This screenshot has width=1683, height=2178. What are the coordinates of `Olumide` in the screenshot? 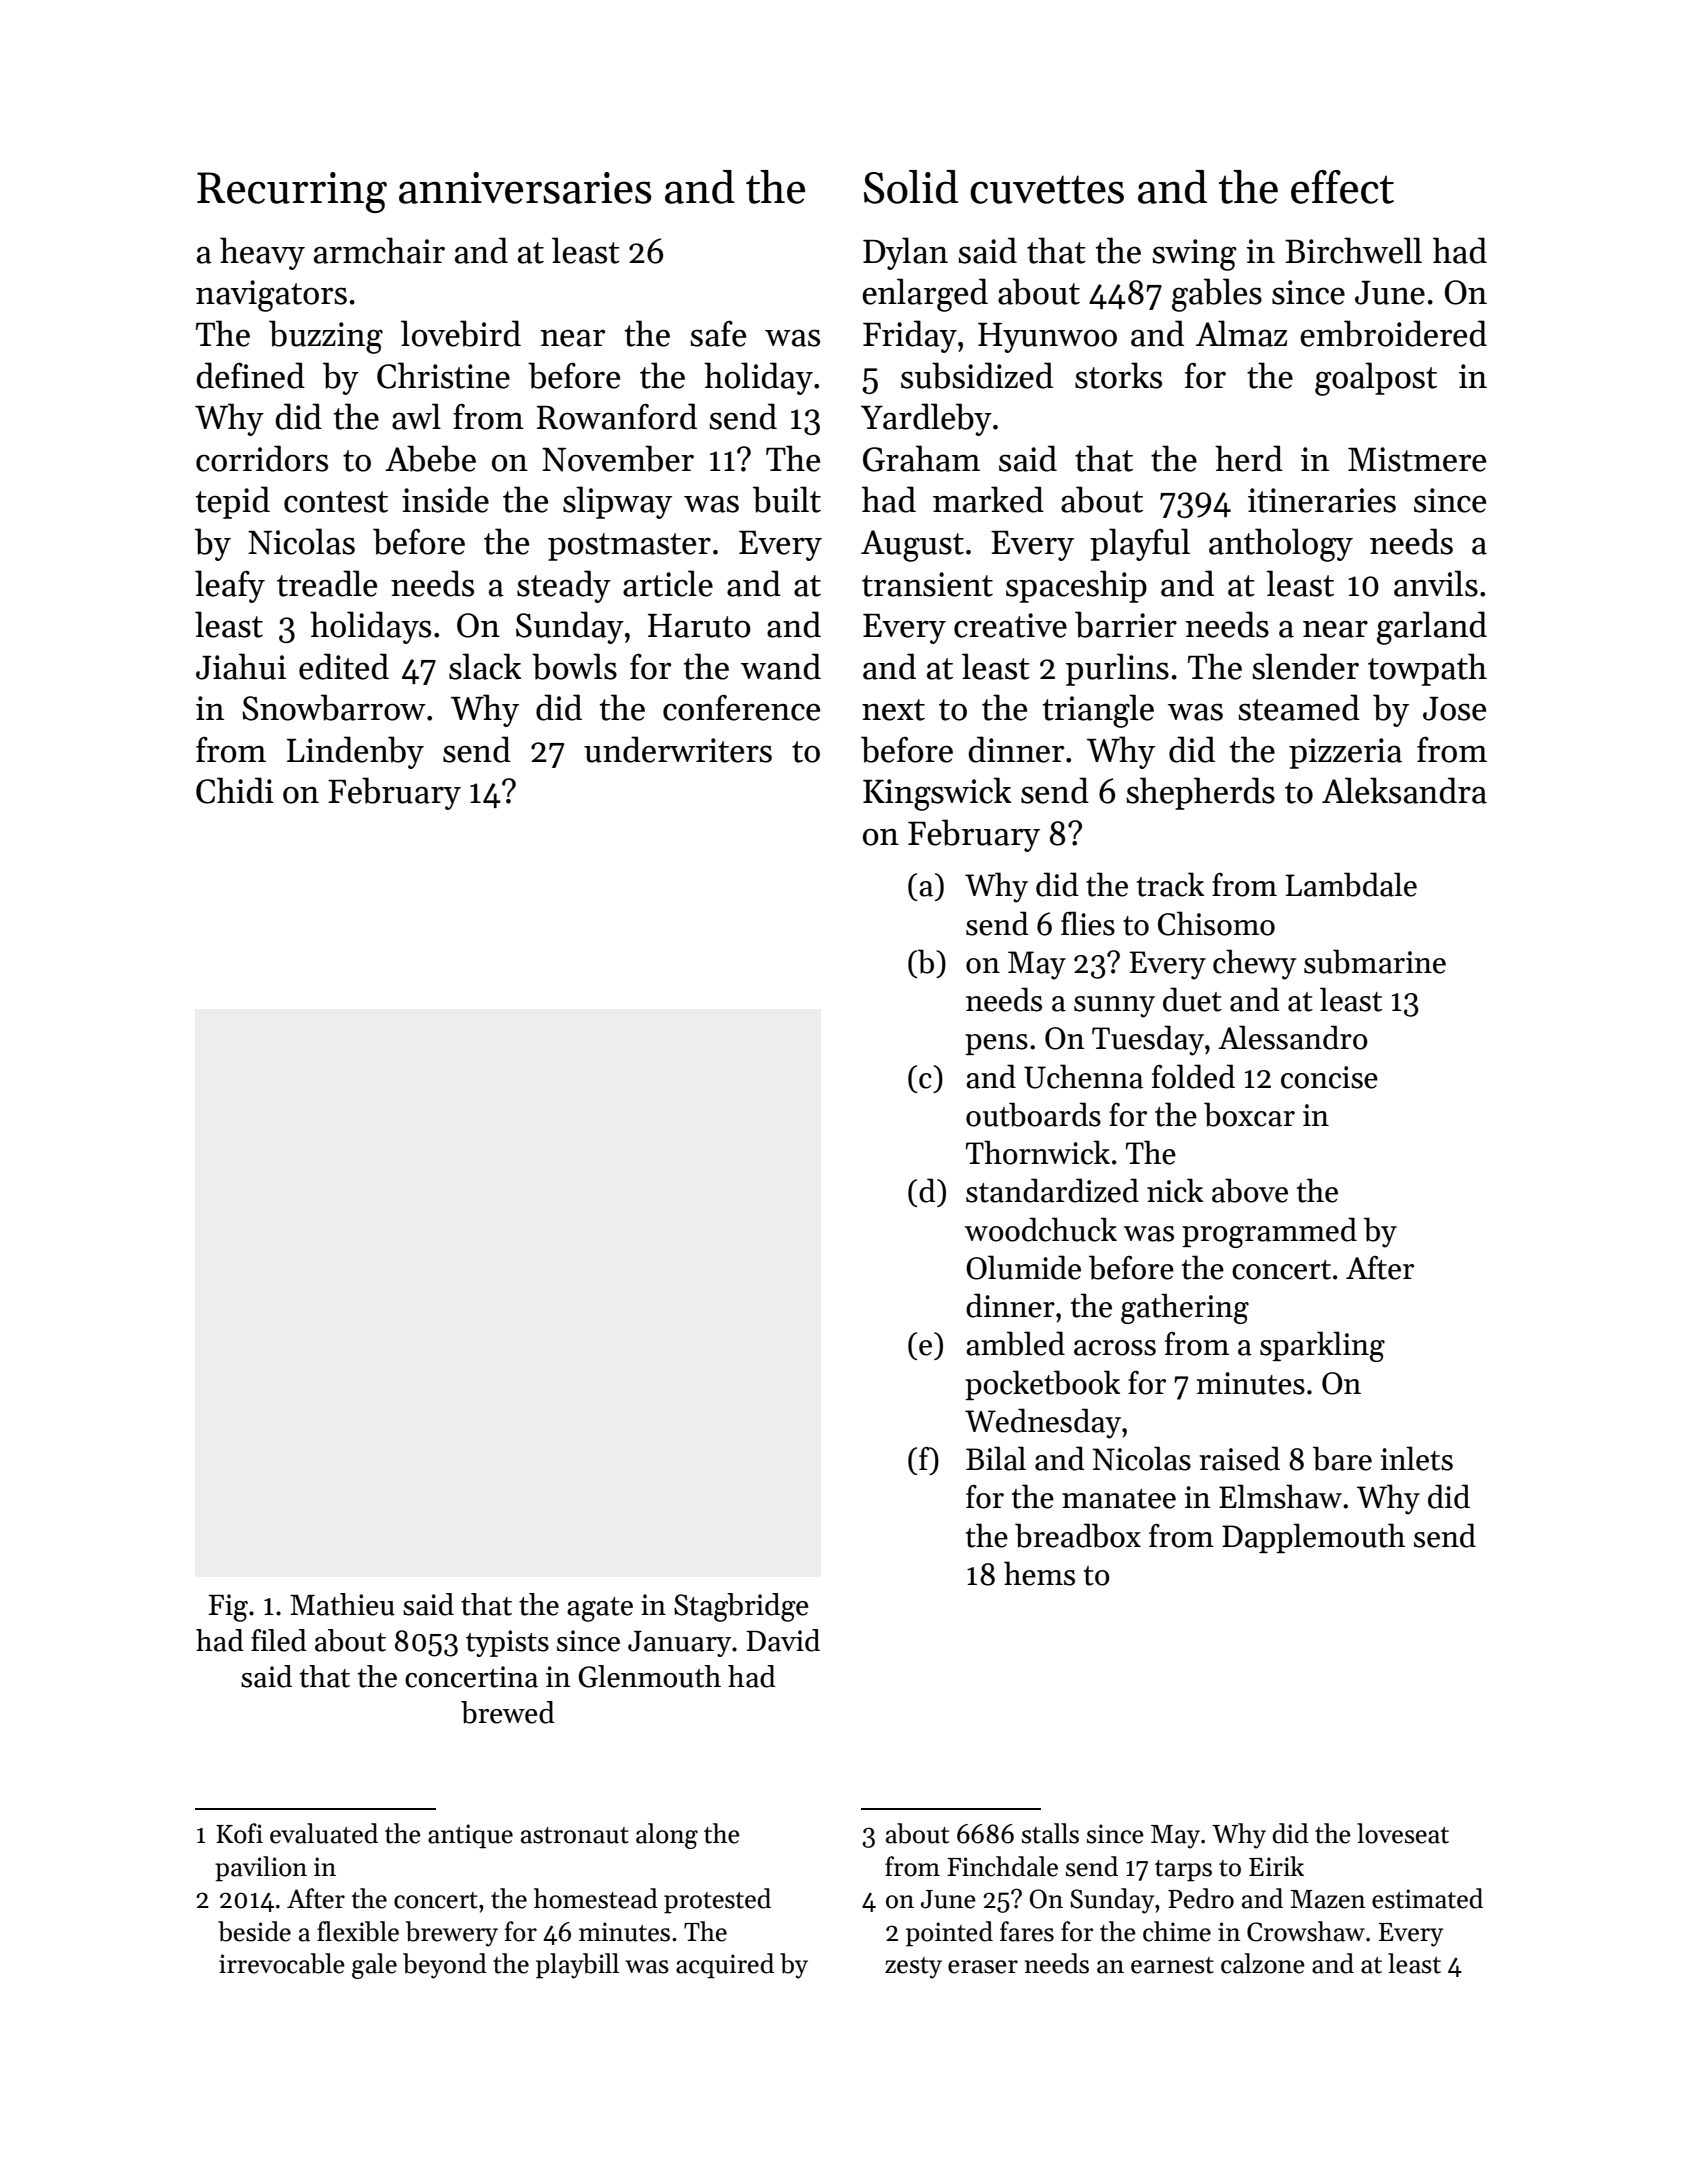 It's located at (1023, 1267).
